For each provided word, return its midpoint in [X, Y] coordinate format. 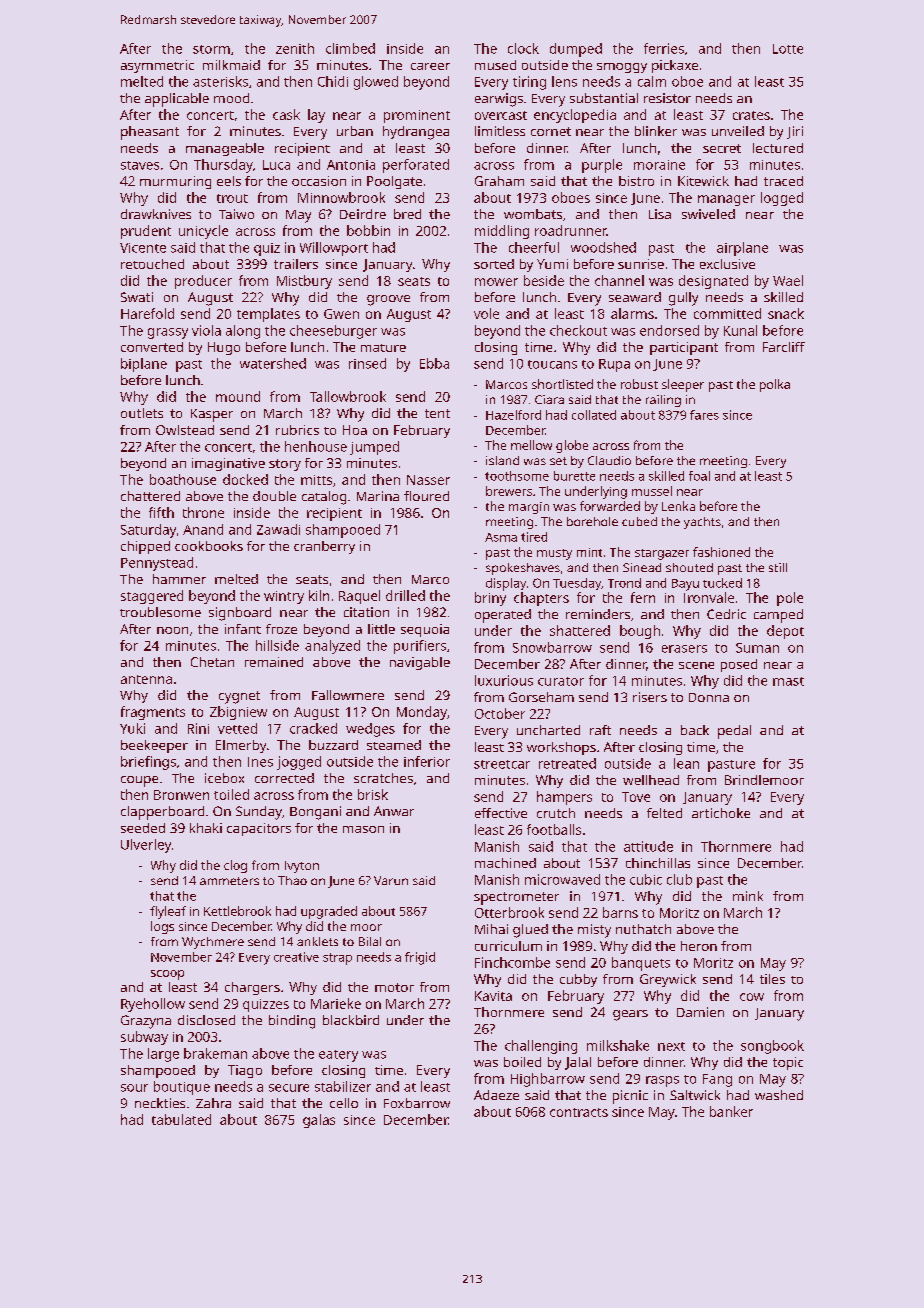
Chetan [212, 662]
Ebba [434, 363]
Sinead [642, 567]
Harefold [147, 313]
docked [245, 479]
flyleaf [168, 912]
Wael [788, 280]
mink [748, 896]
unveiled [738, 131]
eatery [338, 1056]
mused [495, 65]
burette [574, 476]
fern [643, 597]
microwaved [562, 879]
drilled [405, 595]
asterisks [220, 81]
